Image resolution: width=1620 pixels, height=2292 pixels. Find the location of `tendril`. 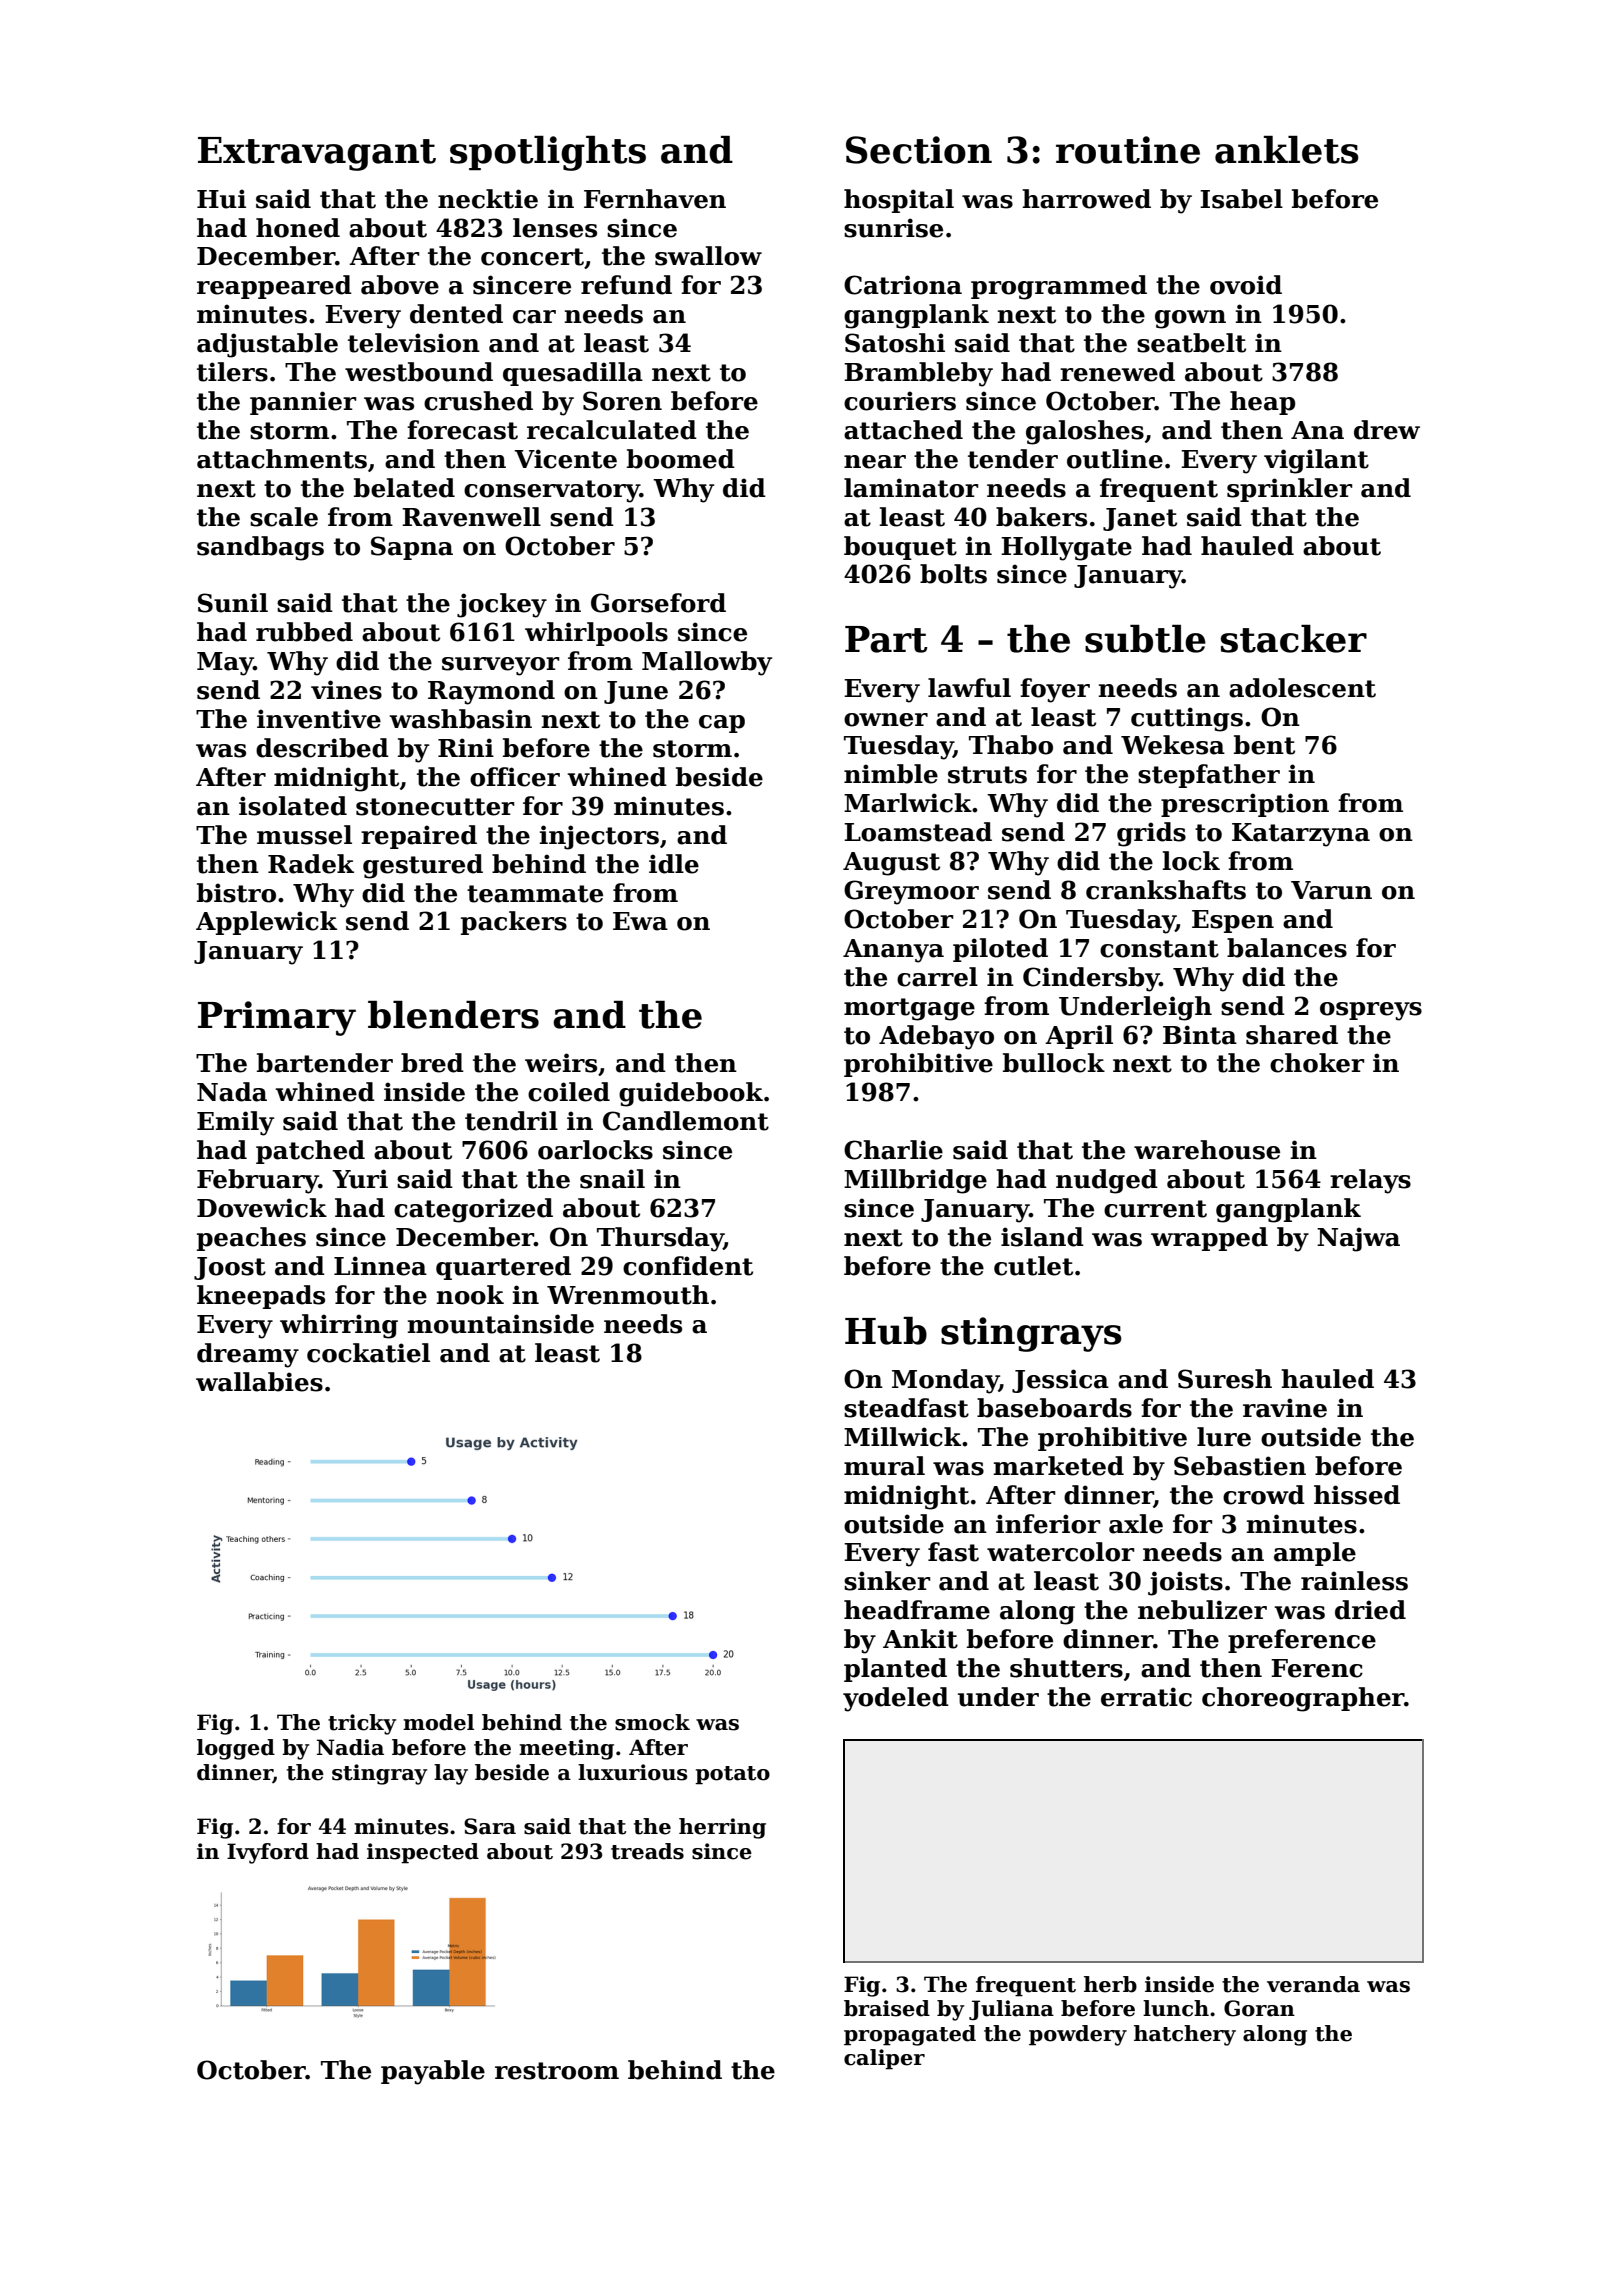

tendril is located at coordinates (511, 1121).
